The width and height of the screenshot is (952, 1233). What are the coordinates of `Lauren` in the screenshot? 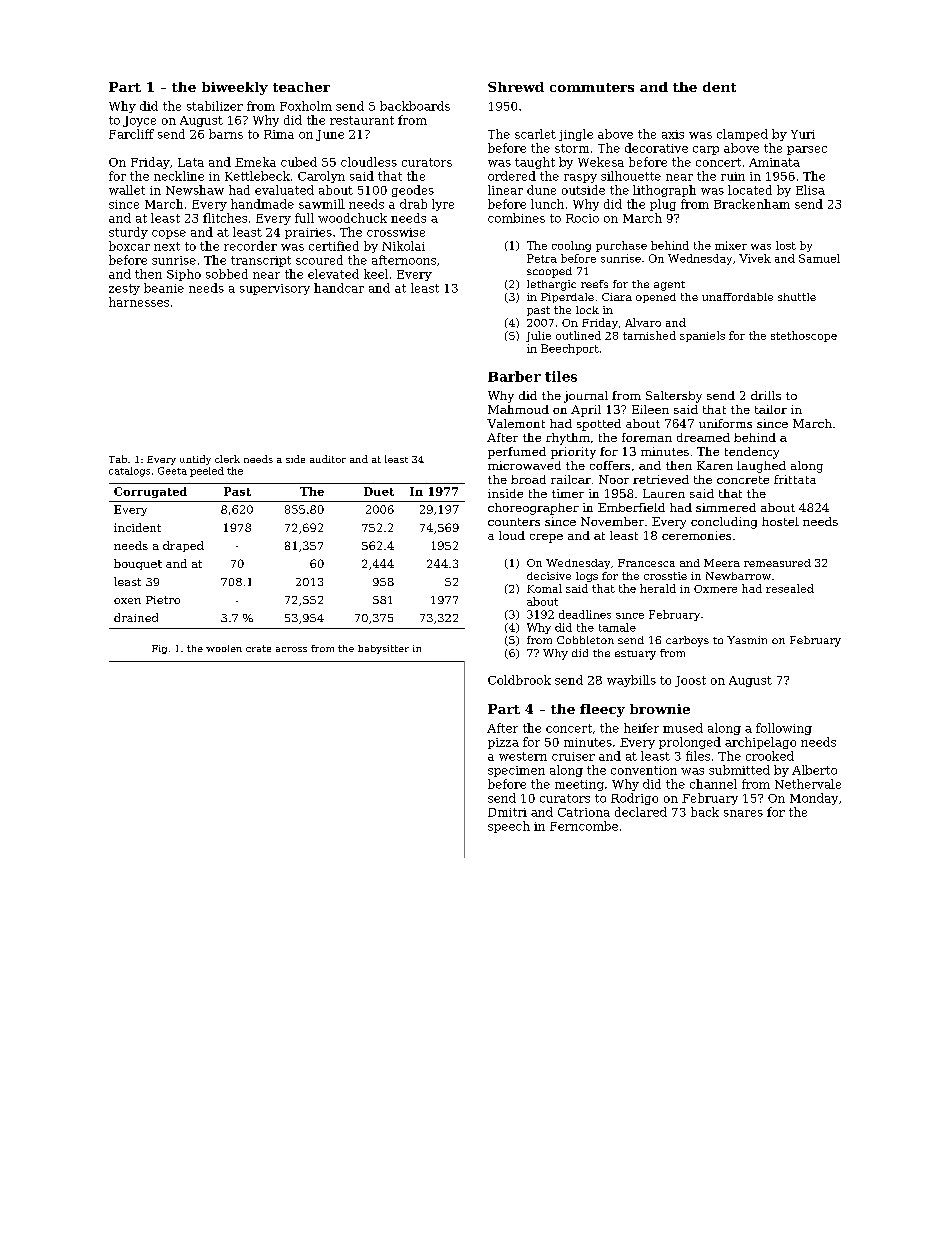 It's located at (664, 493).
